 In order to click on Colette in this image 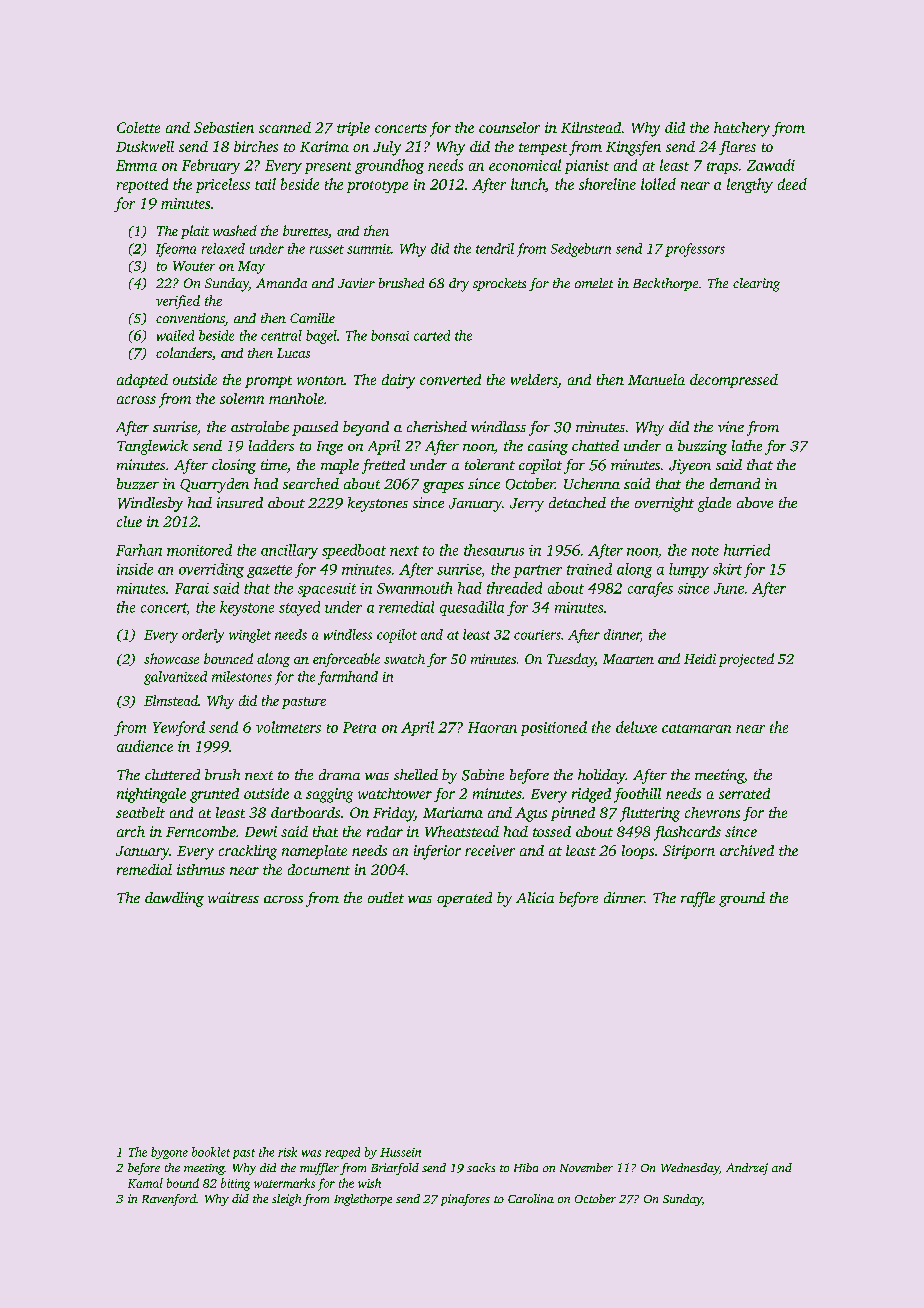, I will do `click(138, 127)`.
